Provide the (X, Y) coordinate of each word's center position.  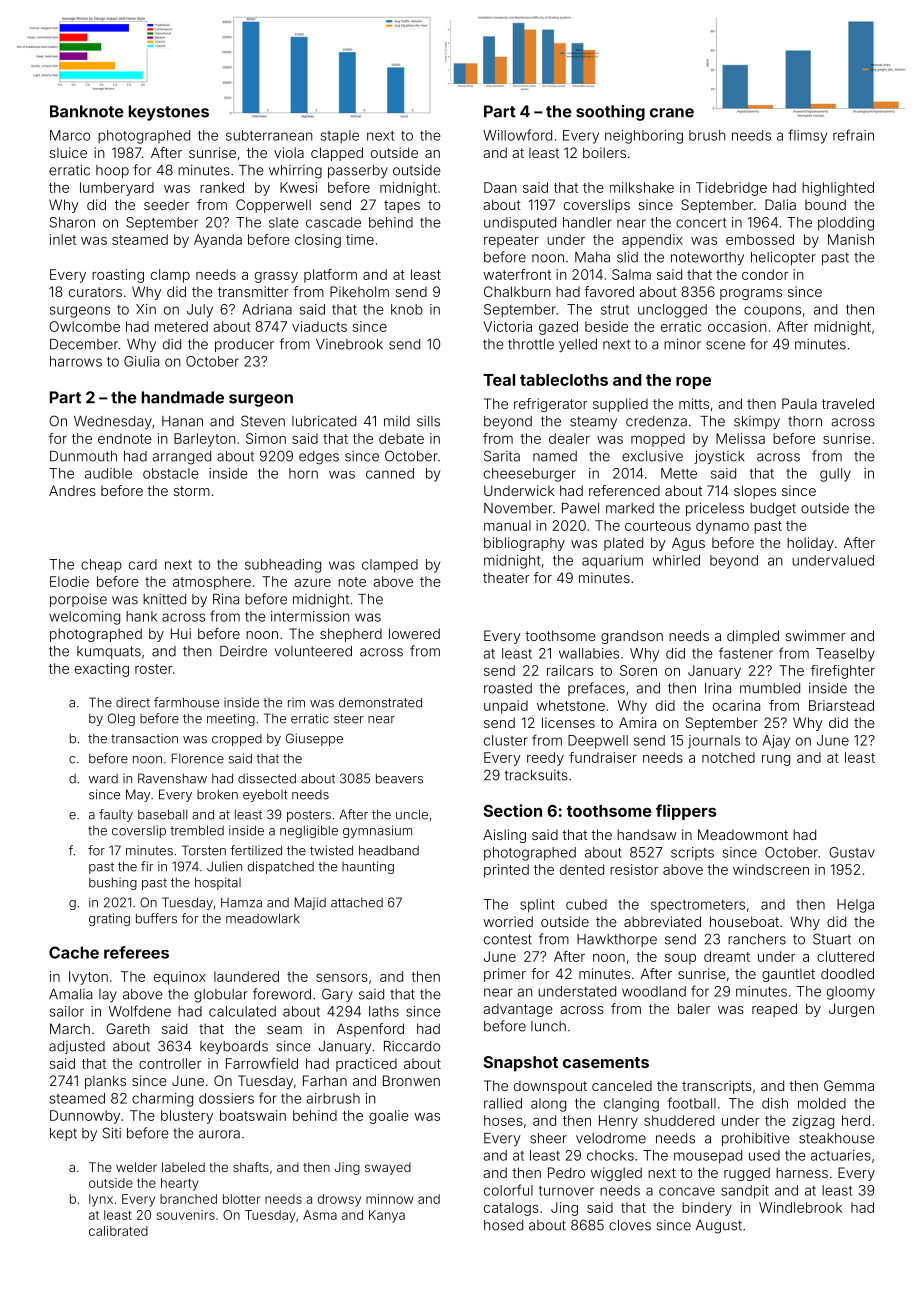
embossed (760, 239)
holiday (810, 544)
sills (428, 421)
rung (776, 760)
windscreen (771, 869)
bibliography (524, 544)
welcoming (84, 618)
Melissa (740, 438)
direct (133, 702)
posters (309, 816)
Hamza (241, 902)
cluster (506, 740)
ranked (222, 187)
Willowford (517, 135)
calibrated (118, 1231)
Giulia (141, 361)
